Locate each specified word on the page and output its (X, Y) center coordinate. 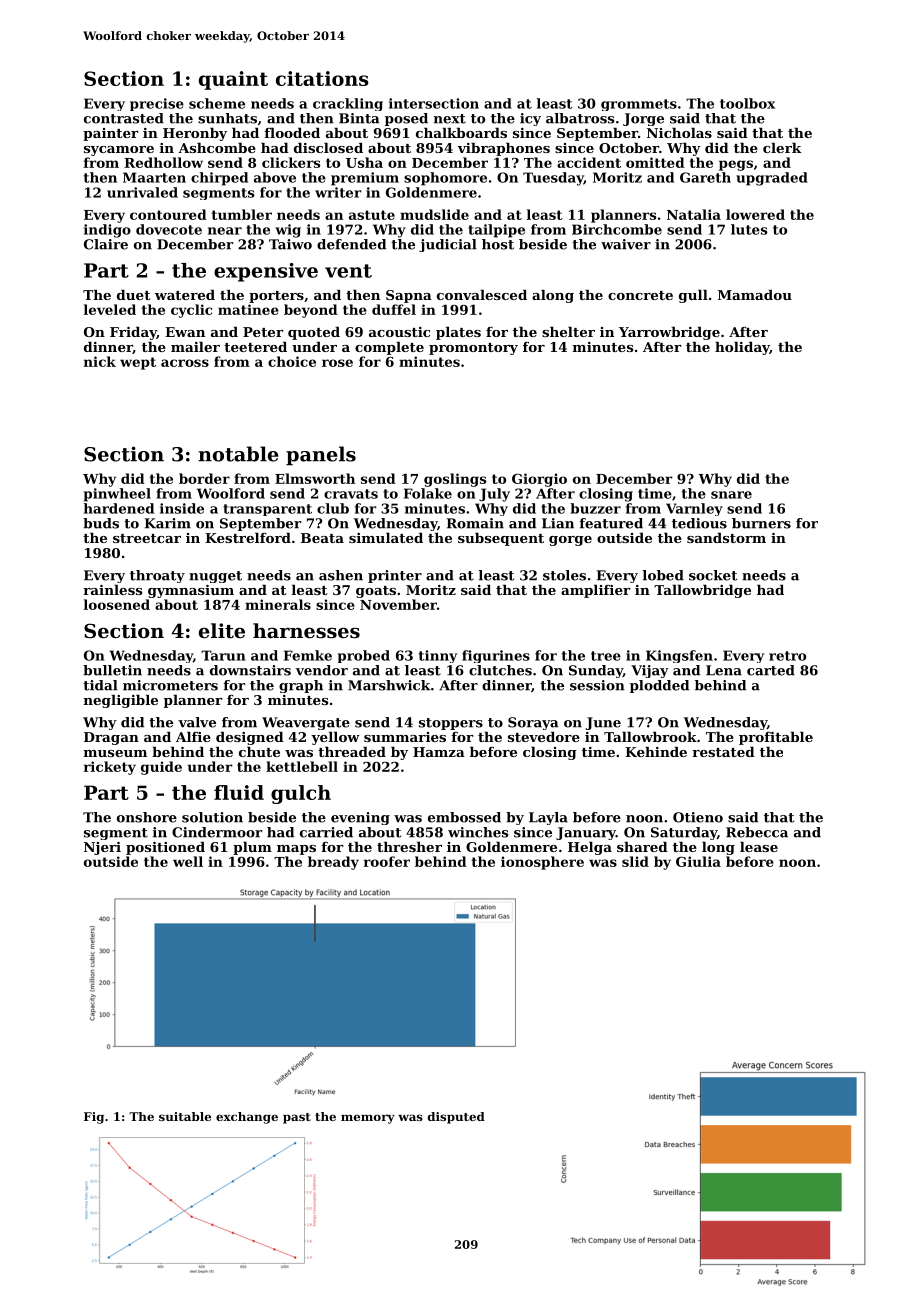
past (297, 1118)
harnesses (306, 631)
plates (458, 333)
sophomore (445, 179)
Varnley (694, 509)
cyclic (191, 311)
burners (761, 523)
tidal (100, 685)
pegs (736, 165)
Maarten (154, 177)
